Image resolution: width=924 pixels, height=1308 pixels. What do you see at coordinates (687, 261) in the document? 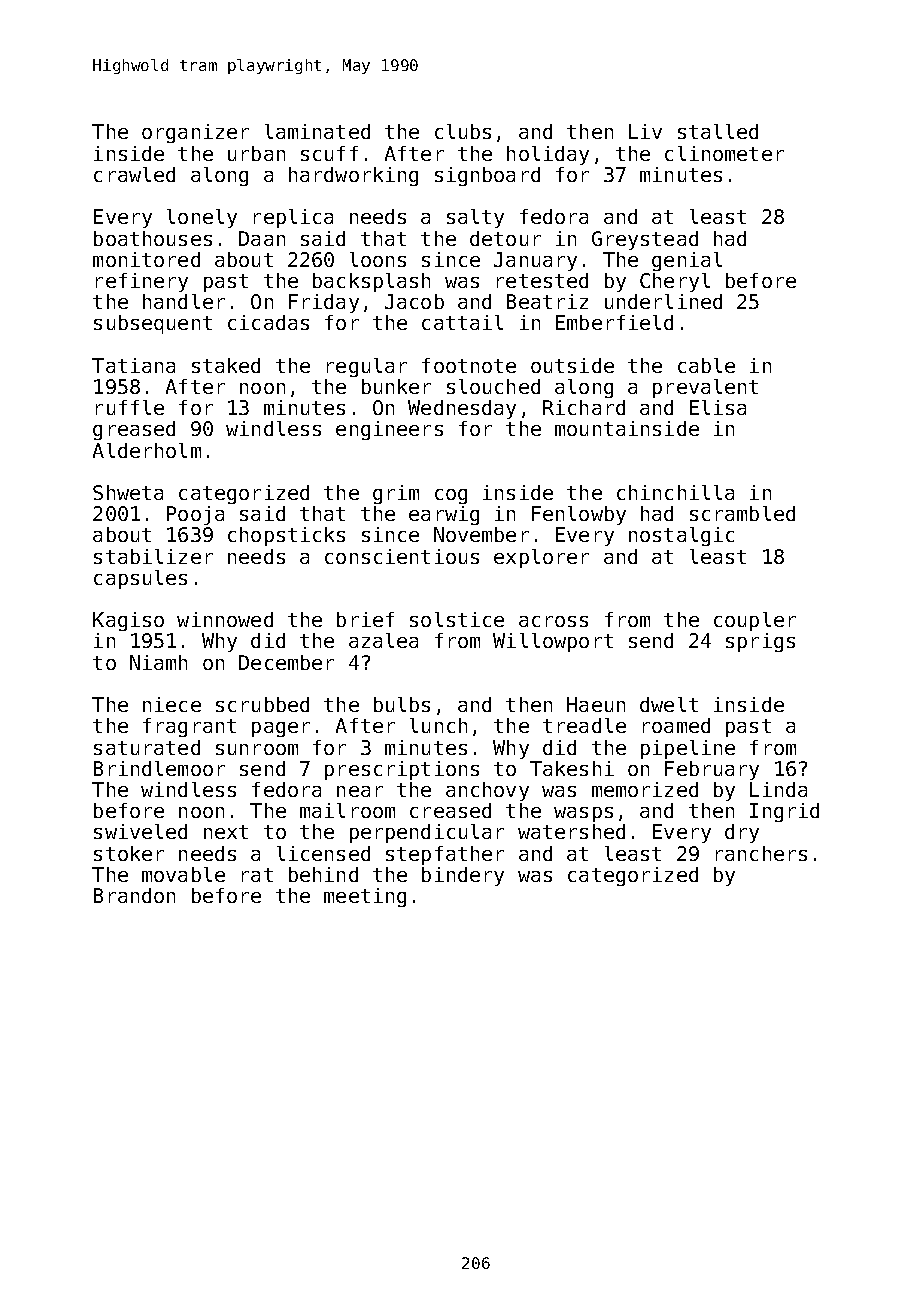
I see `genial` at bounding box center [687, 261].
